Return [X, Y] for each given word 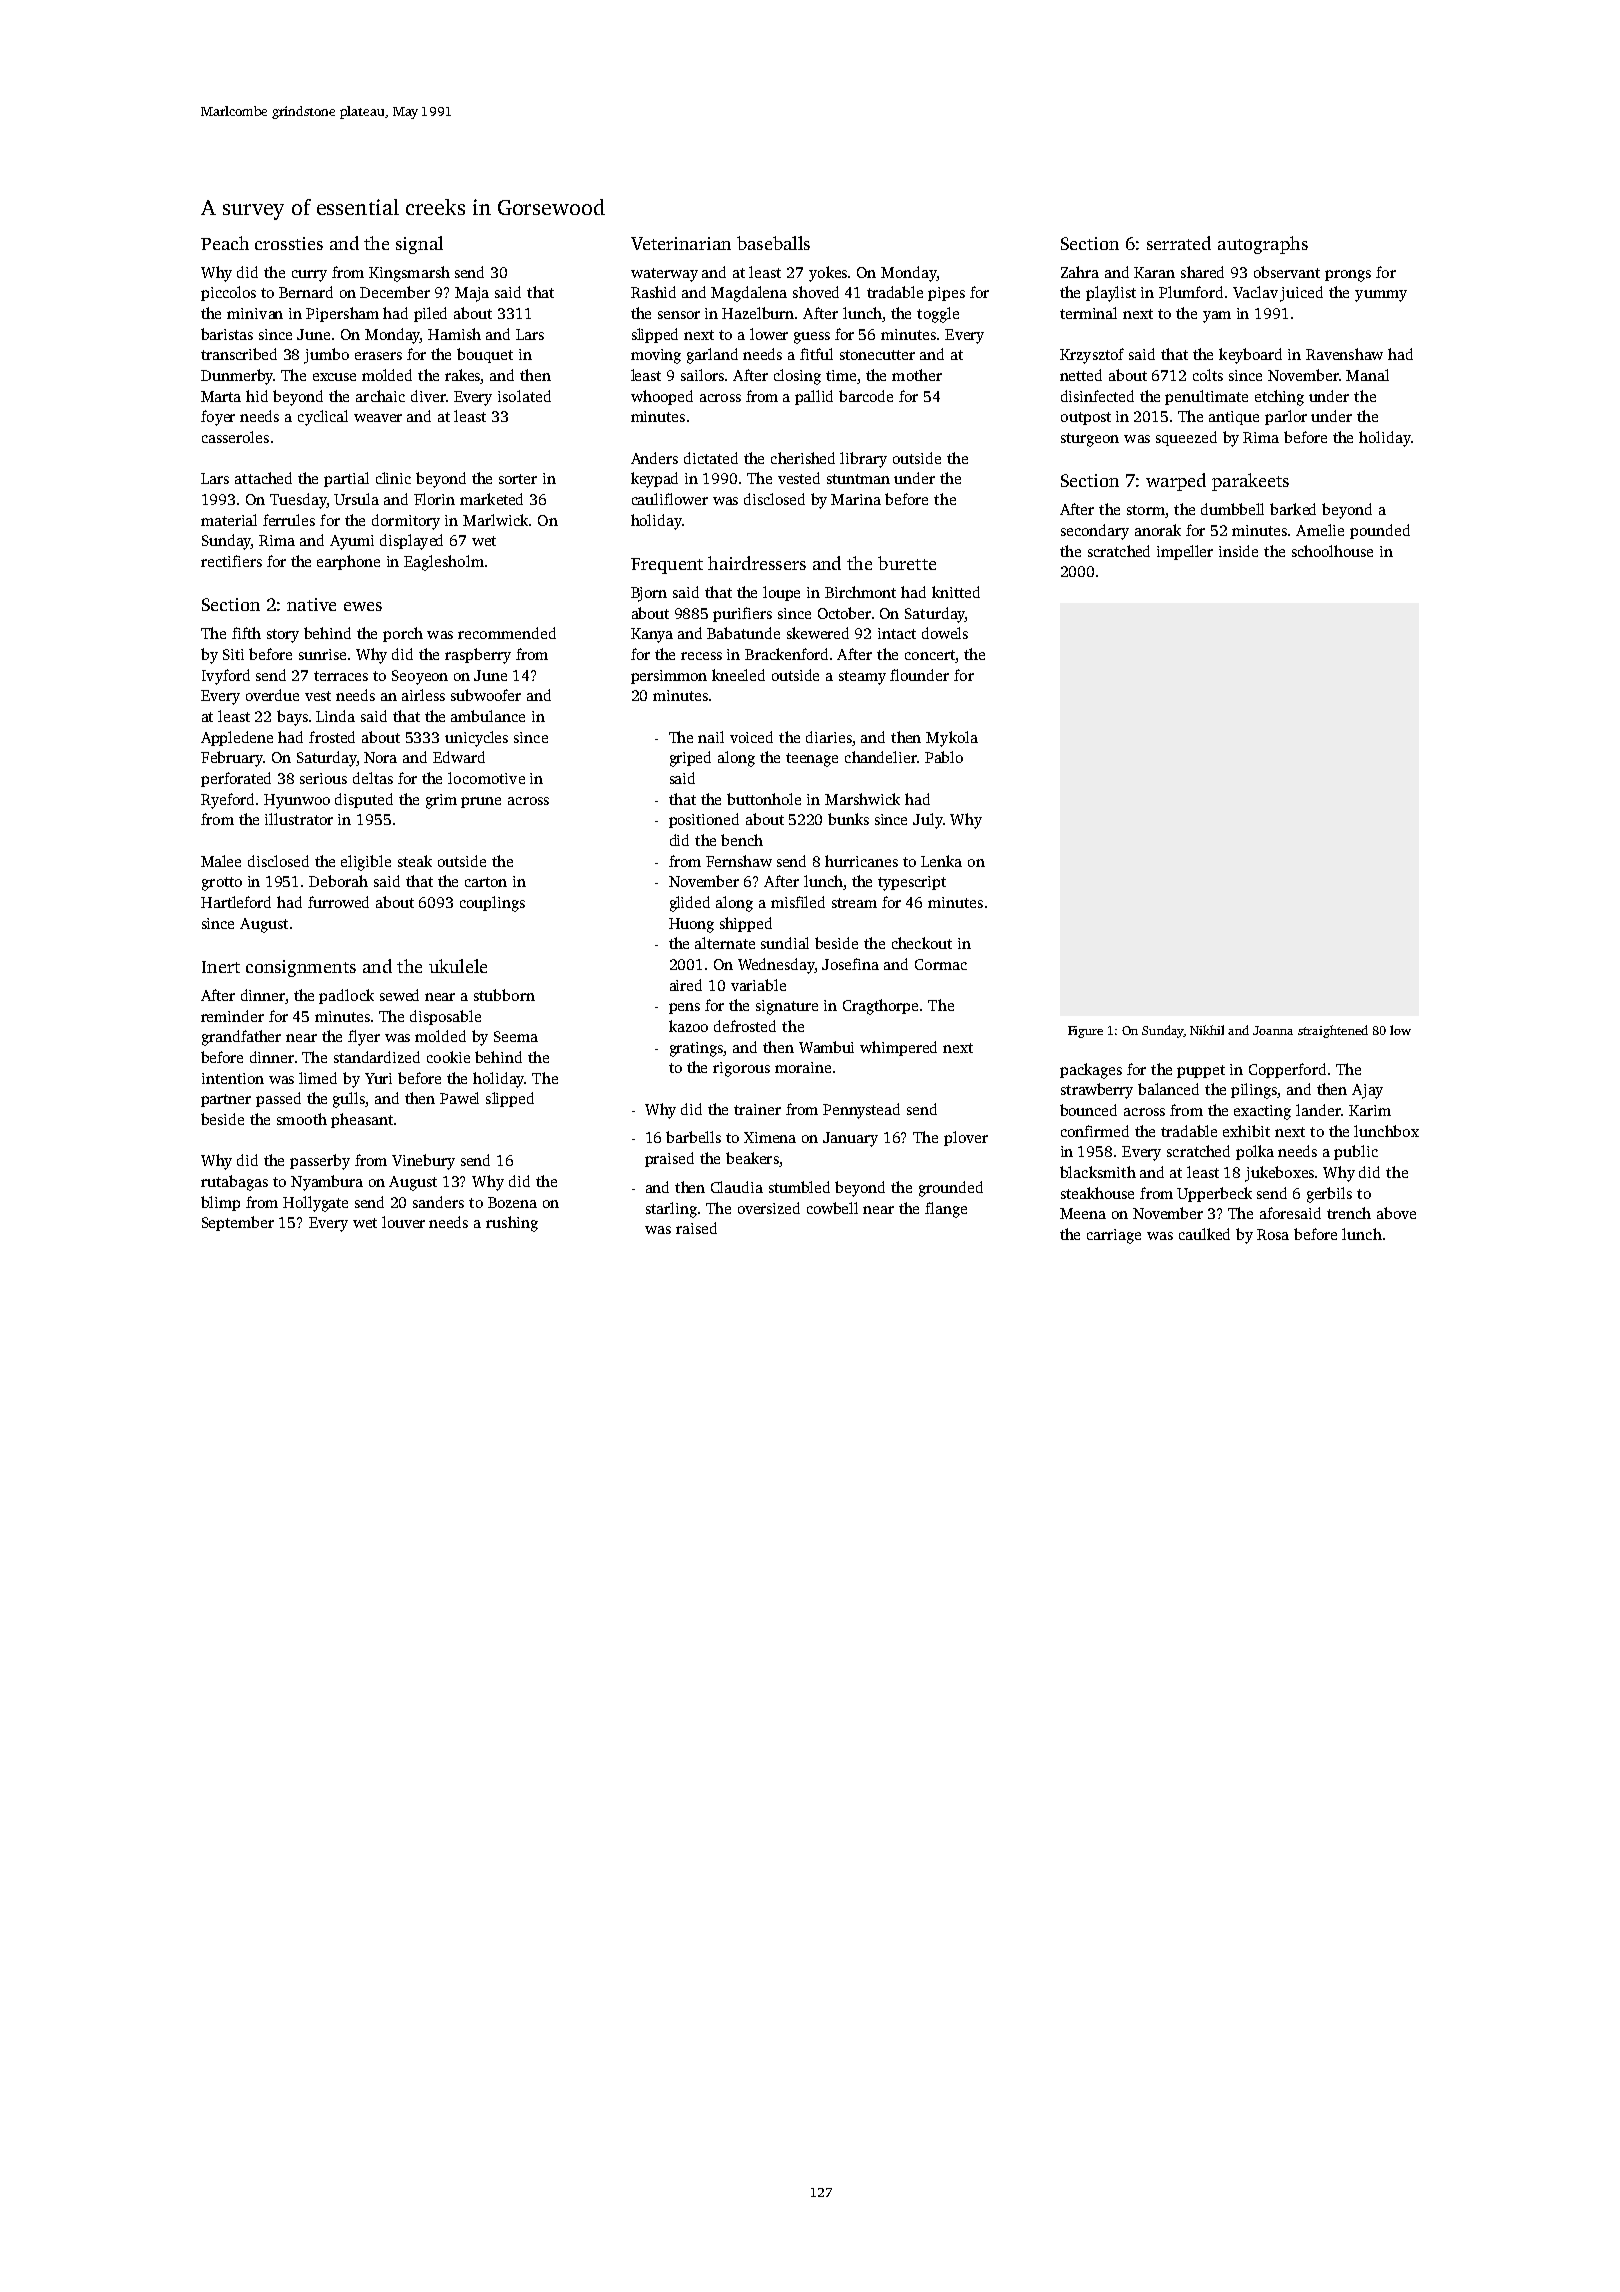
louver [403, 1222]
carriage [1114, 1236]
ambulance [488, 716]
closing [797, 377]
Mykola [952, 739]
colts [1208, 375]
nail [711, 737]
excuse [334, 377]
